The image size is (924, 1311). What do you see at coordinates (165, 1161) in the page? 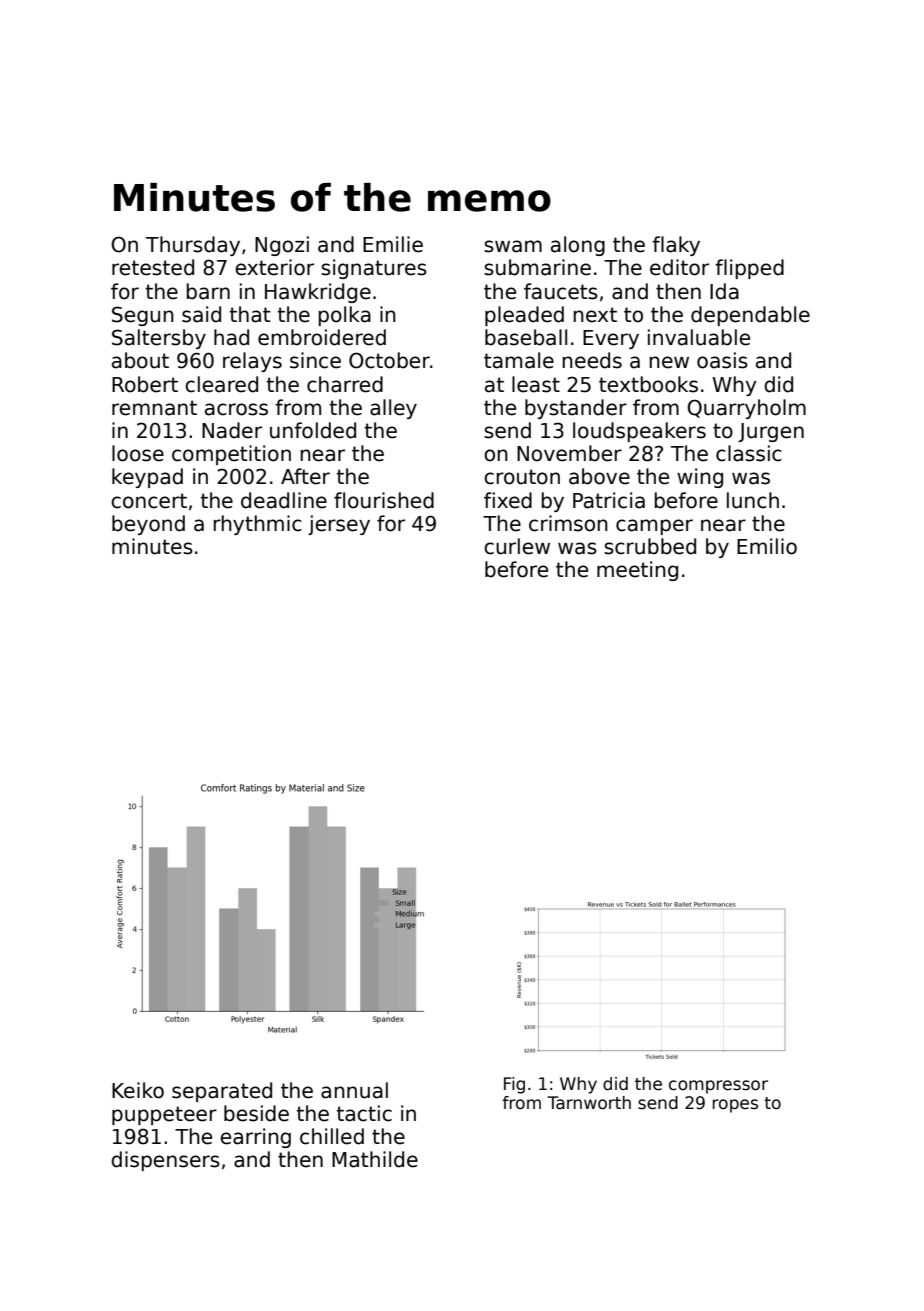
I see `dispensers` at bounding box center [165, 1161].
